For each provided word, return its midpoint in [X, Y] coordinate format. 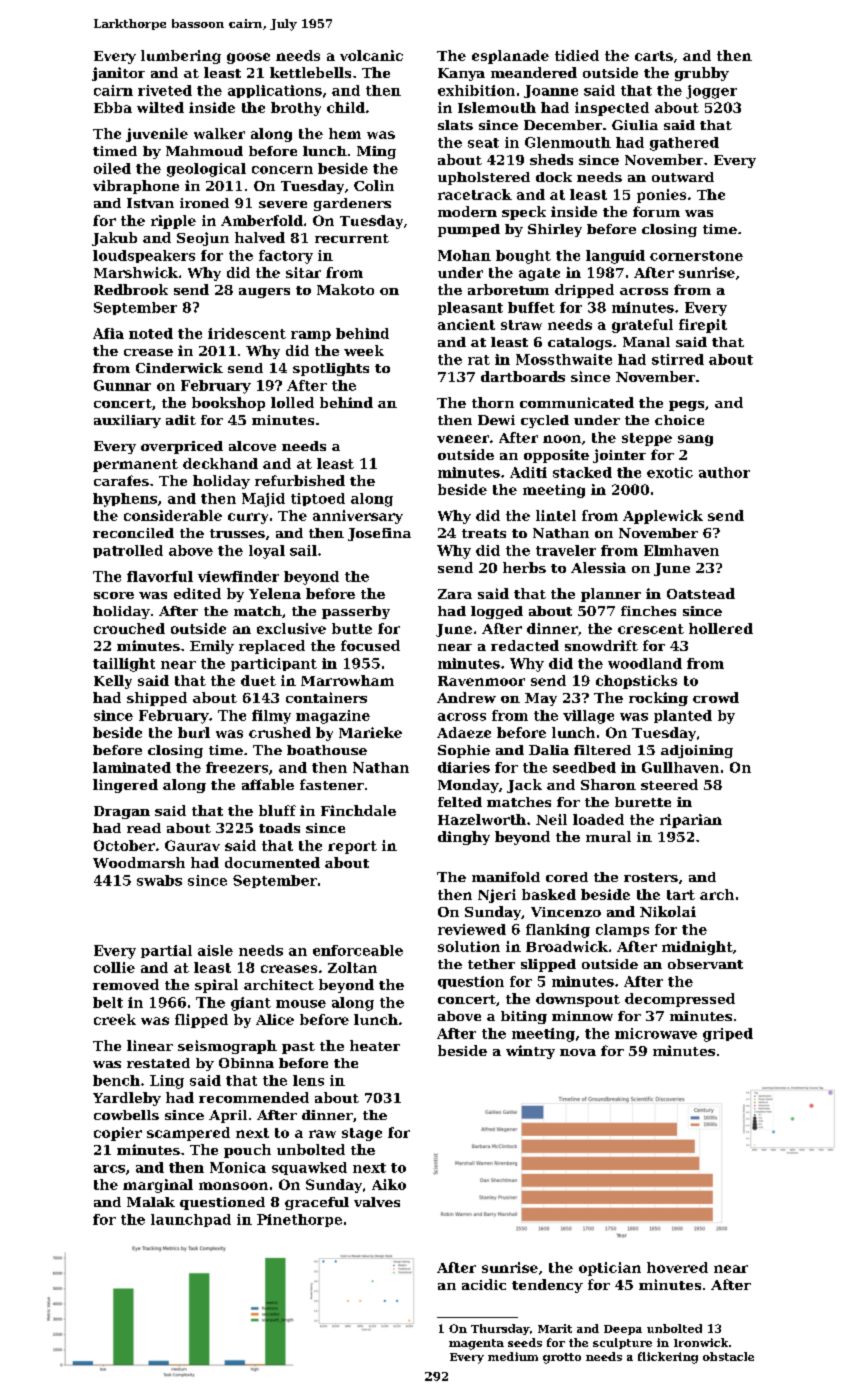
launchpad [191, 1220]
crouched [129, 628]
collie [114, 967]
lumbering [181, 57]
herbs [524, 567]
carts [654, 56]
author [724, 472]
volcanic [371, 55]
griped [728, 1035]
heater [375, 1045]
